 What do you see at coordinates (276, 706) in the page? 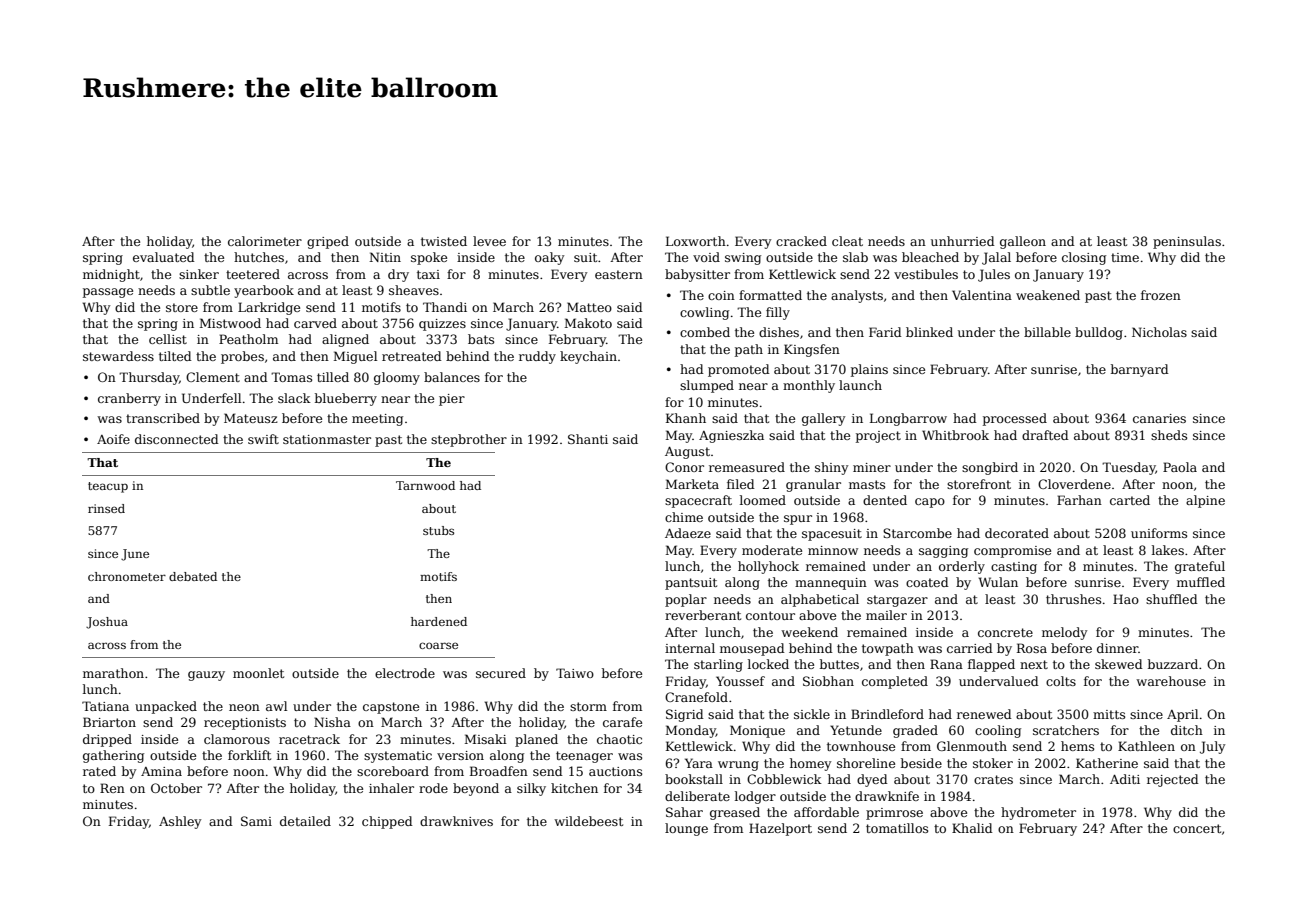
I see `awl` at bounding box center [276, 706].
